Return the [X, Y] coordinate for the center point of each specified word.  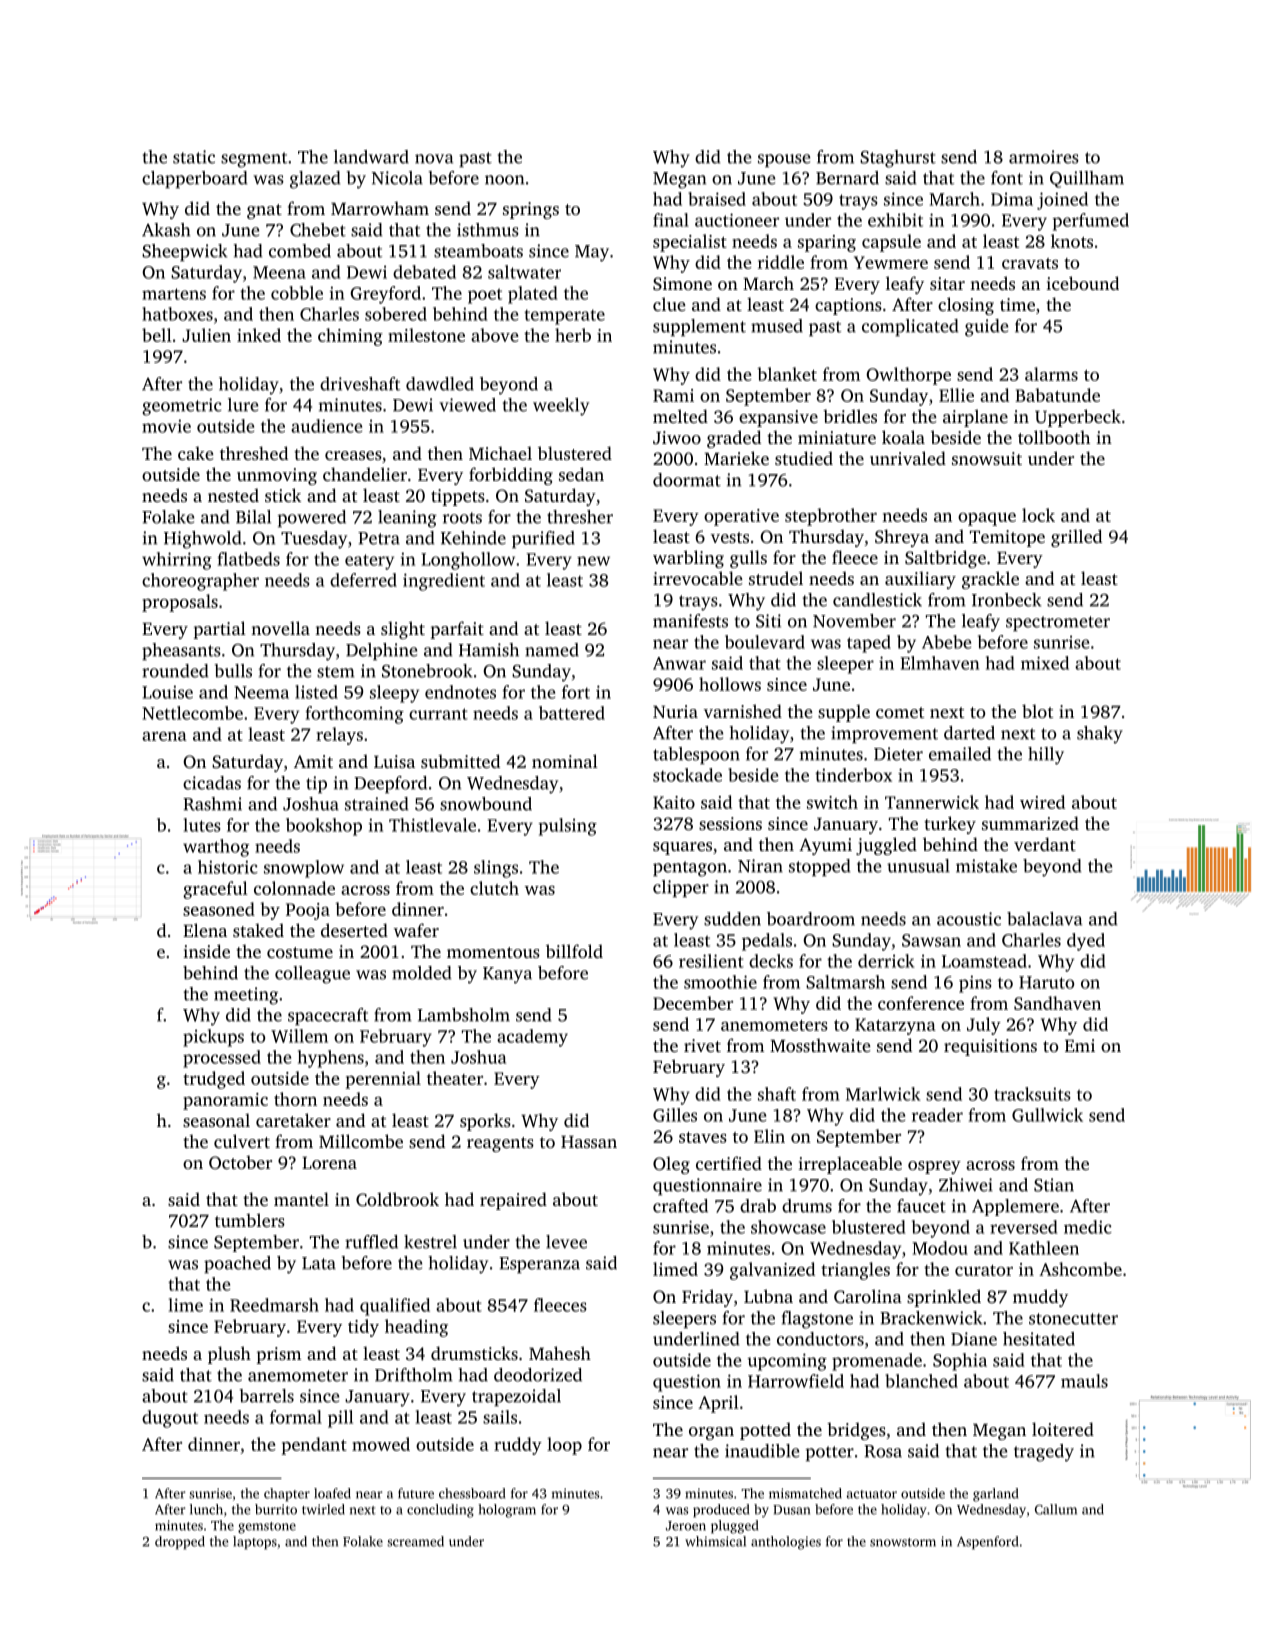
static [194, 157]
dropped [180, 1543]
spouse [784, 160]
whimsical [715, 1541]
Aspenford [987, 1543]
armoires [1044, 157]
